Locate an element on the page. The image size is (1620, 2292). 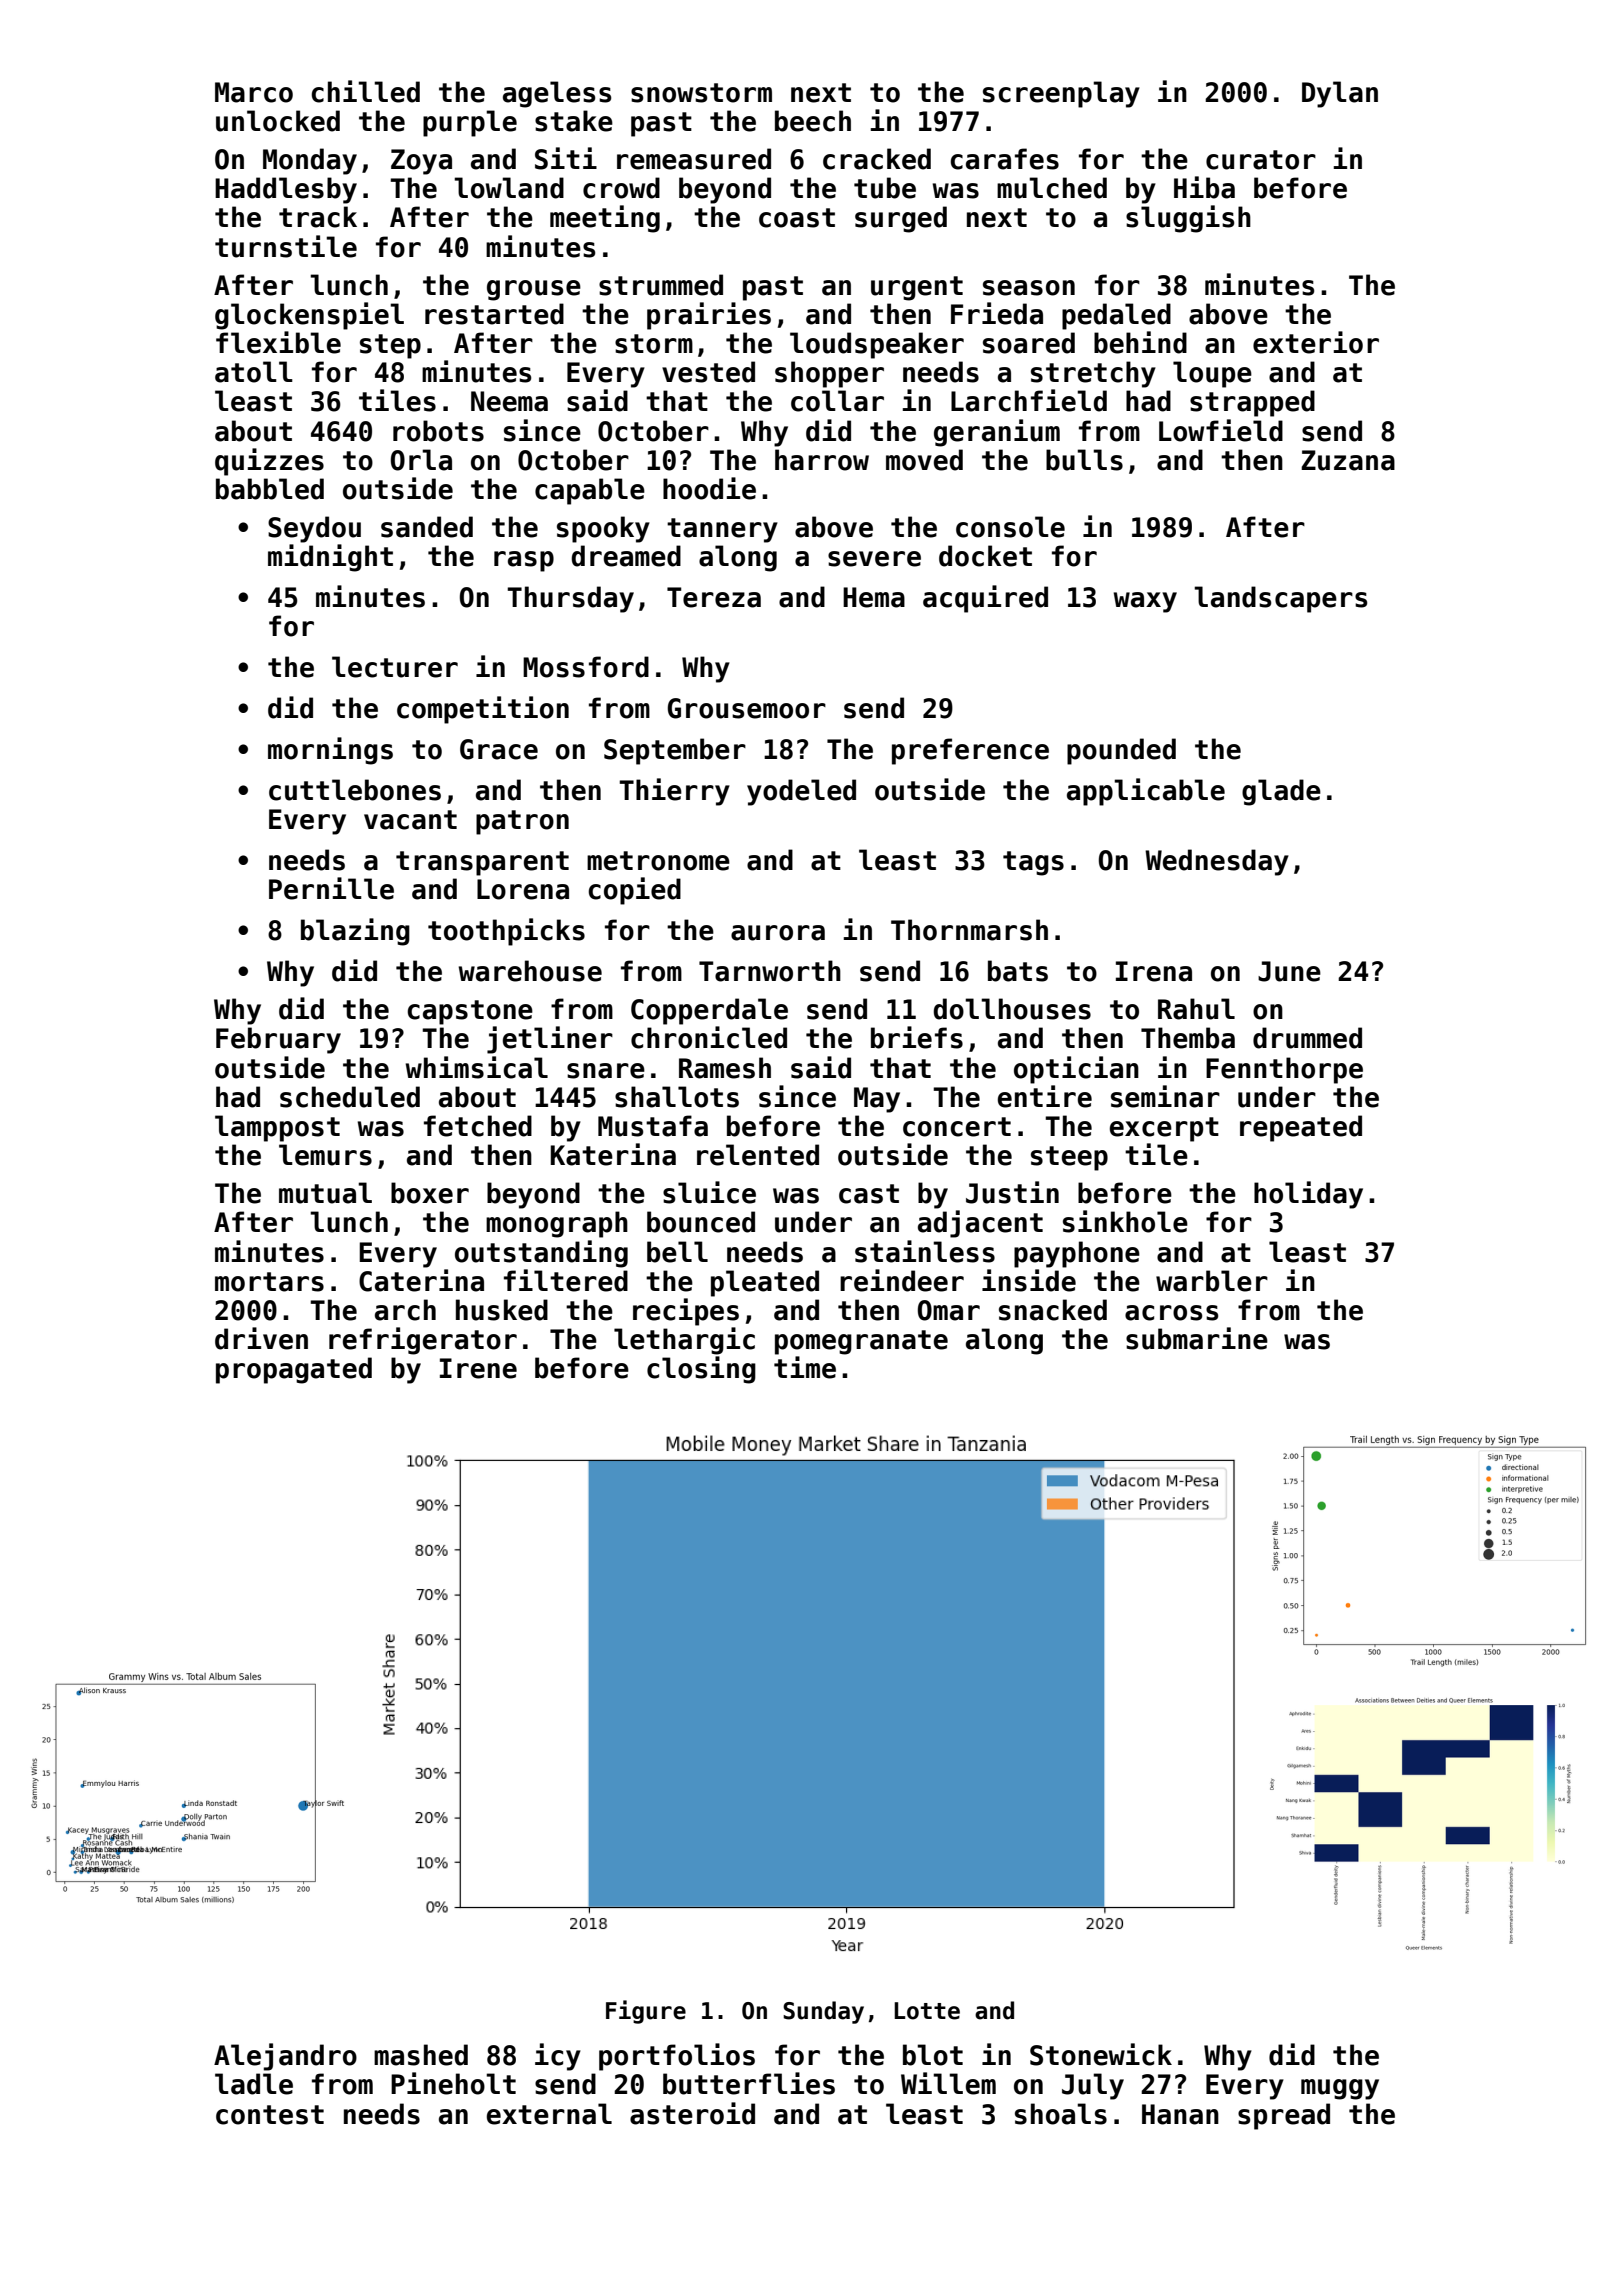
reindeer is located at coordinates (902, 1280).
